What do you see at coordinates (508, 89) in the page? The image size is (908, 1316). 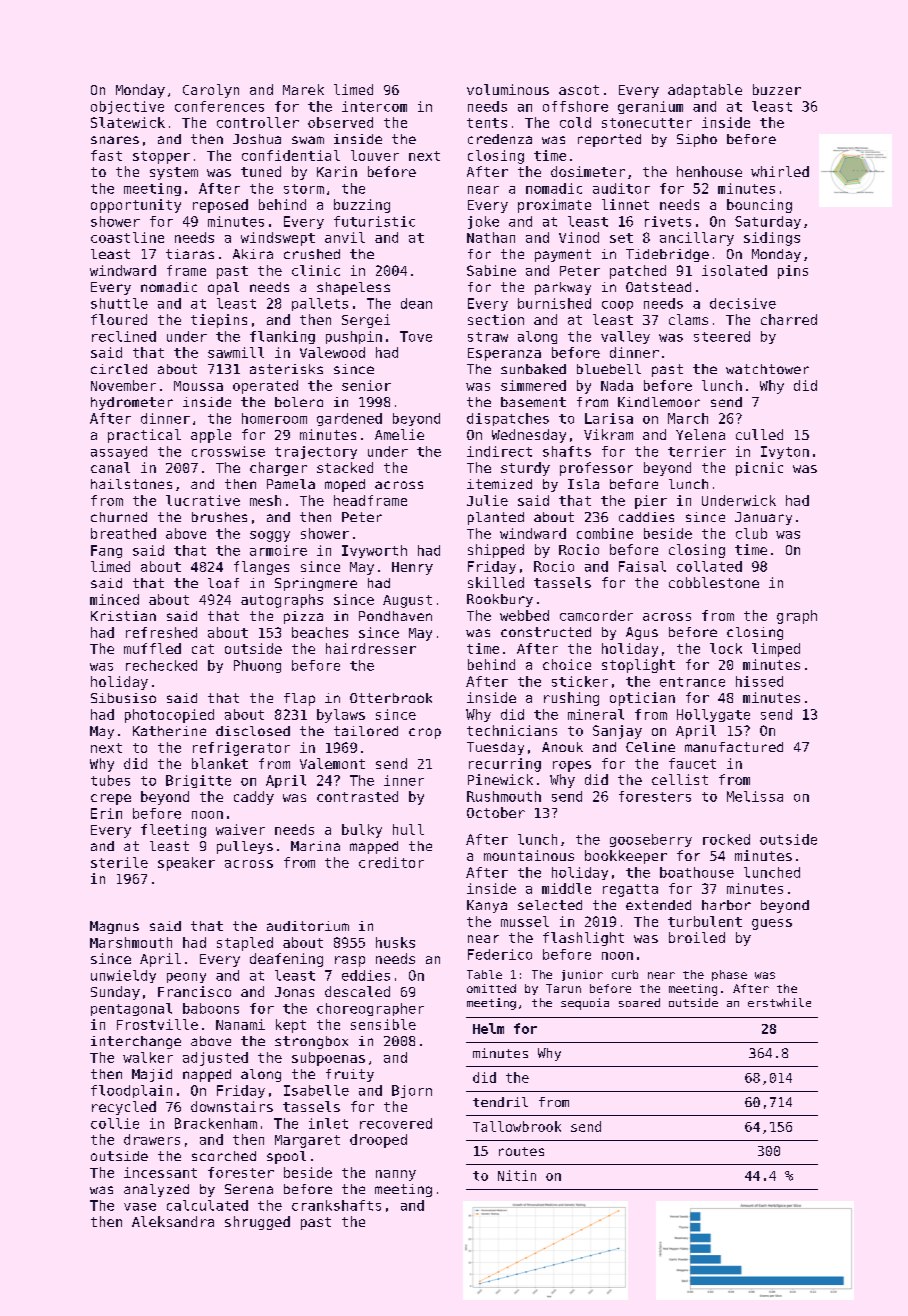 I see `voluminous` at bounding box center [508, 89].
